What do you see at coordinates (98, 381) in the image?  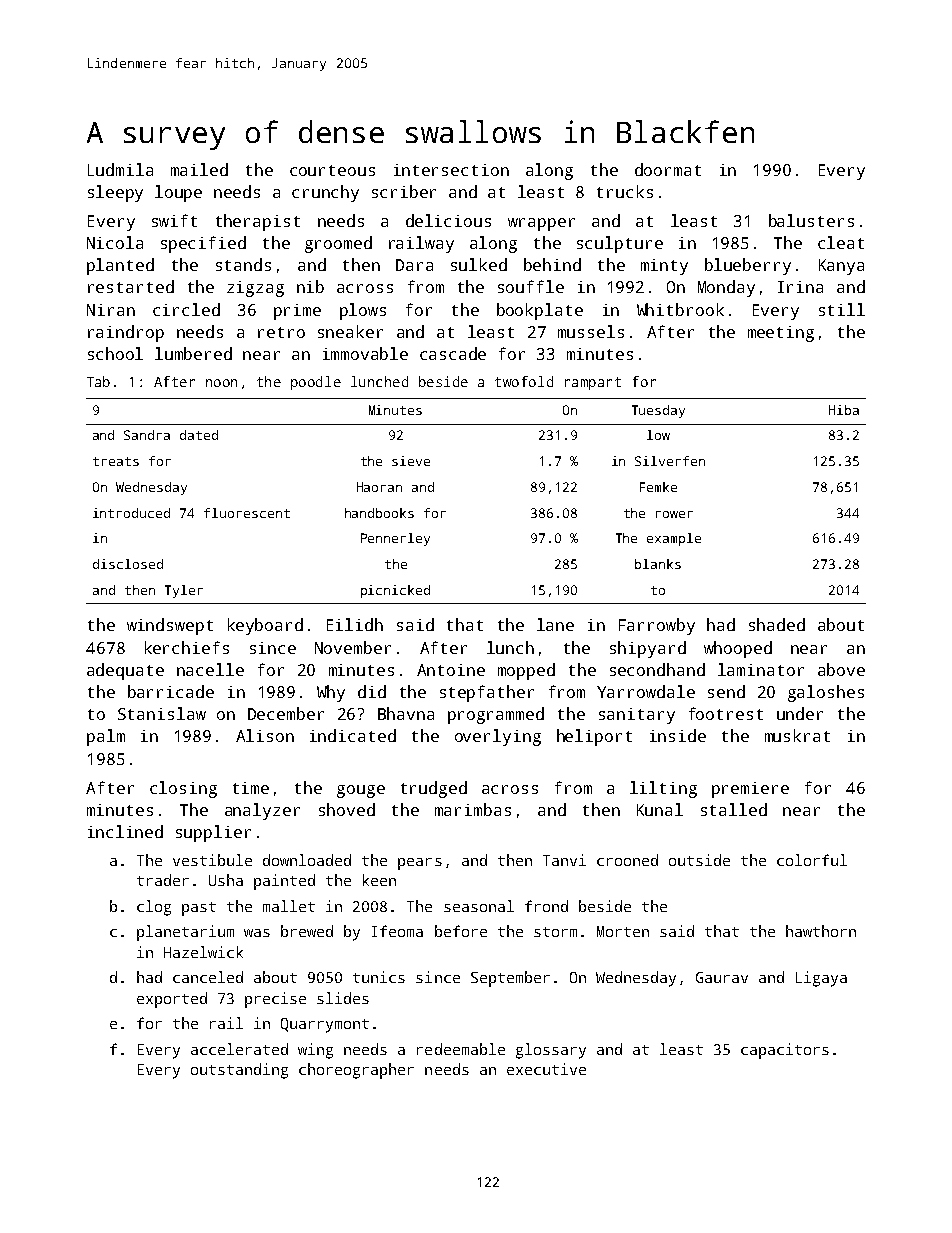 I see `Tab` at bounding box center [98, 381].
